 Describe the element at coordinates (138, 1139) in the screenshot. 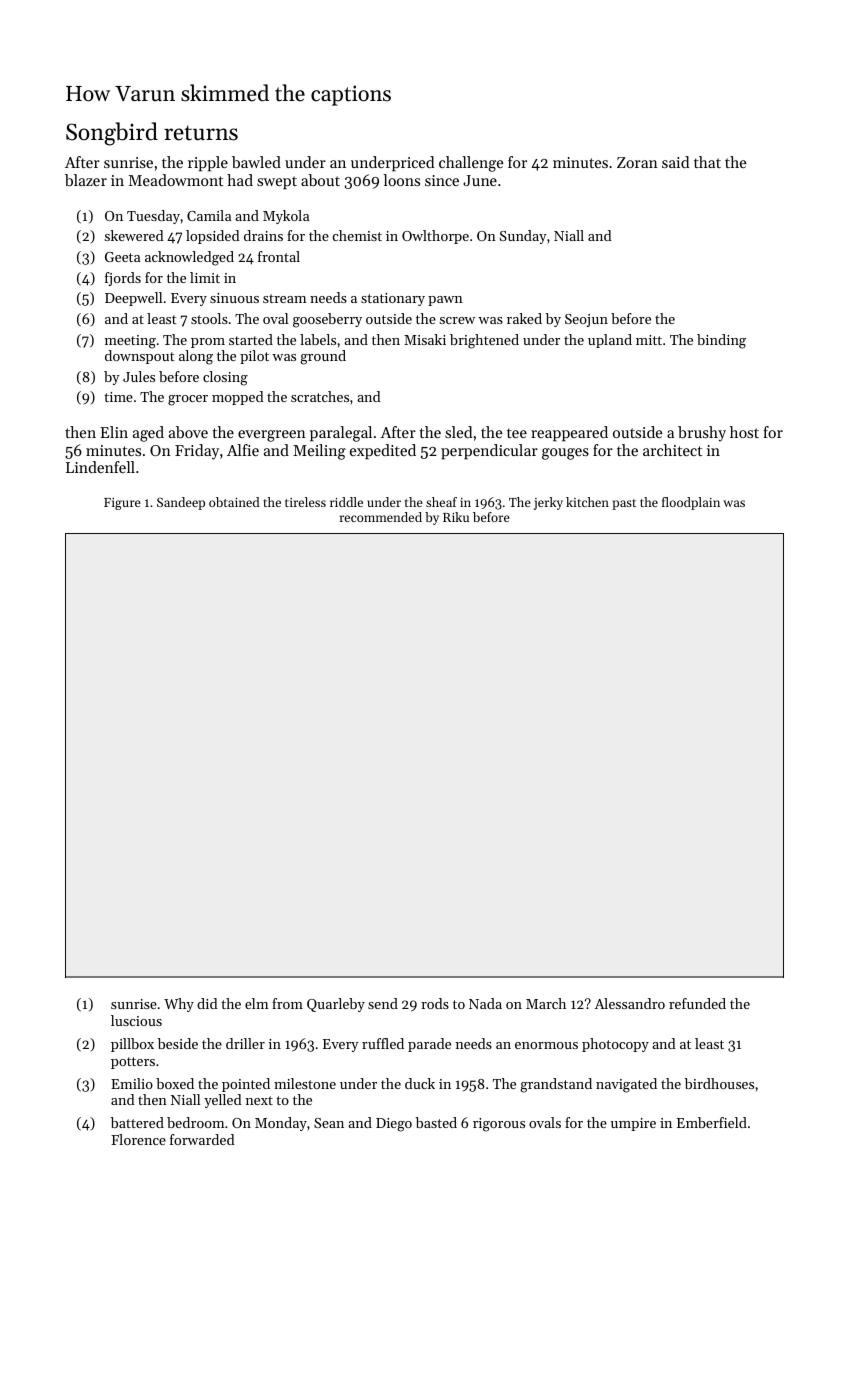

I see `Florence` at that location.
